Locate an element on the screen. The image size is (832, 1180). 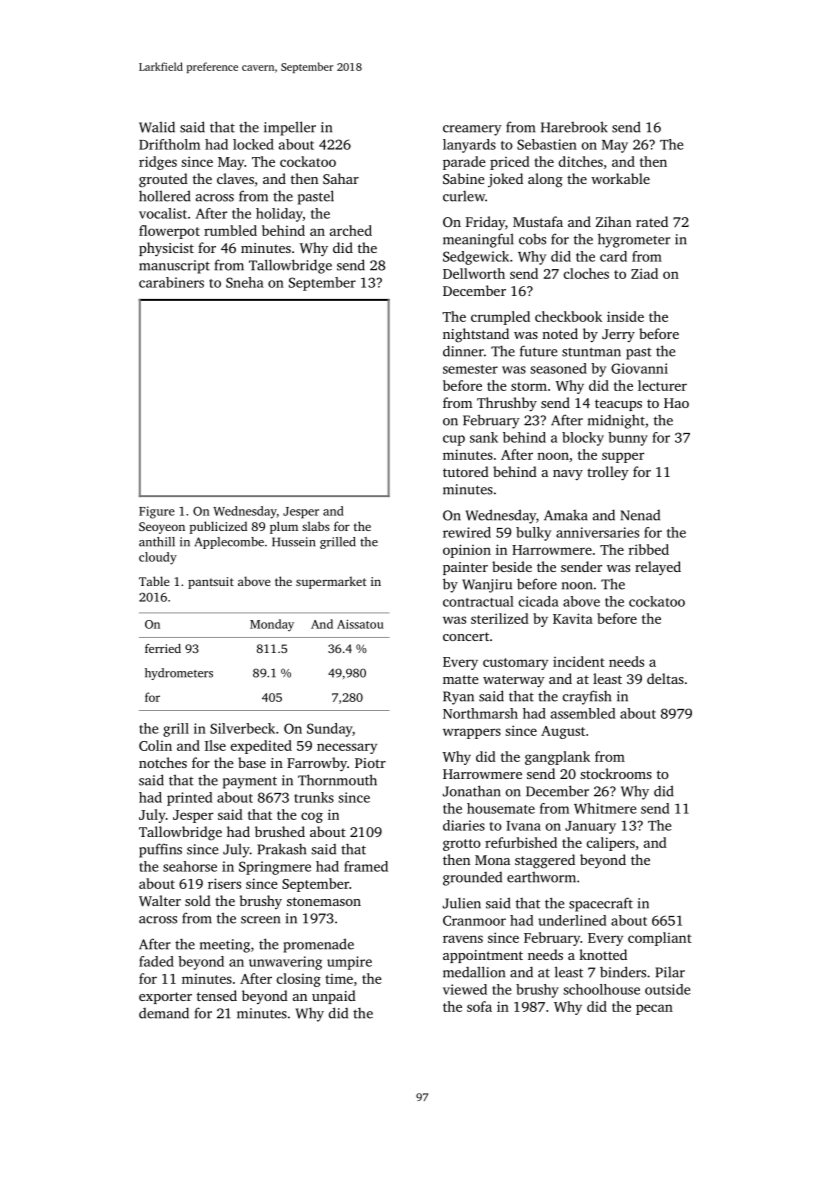
Figure is located at coordinates (157, 512).
